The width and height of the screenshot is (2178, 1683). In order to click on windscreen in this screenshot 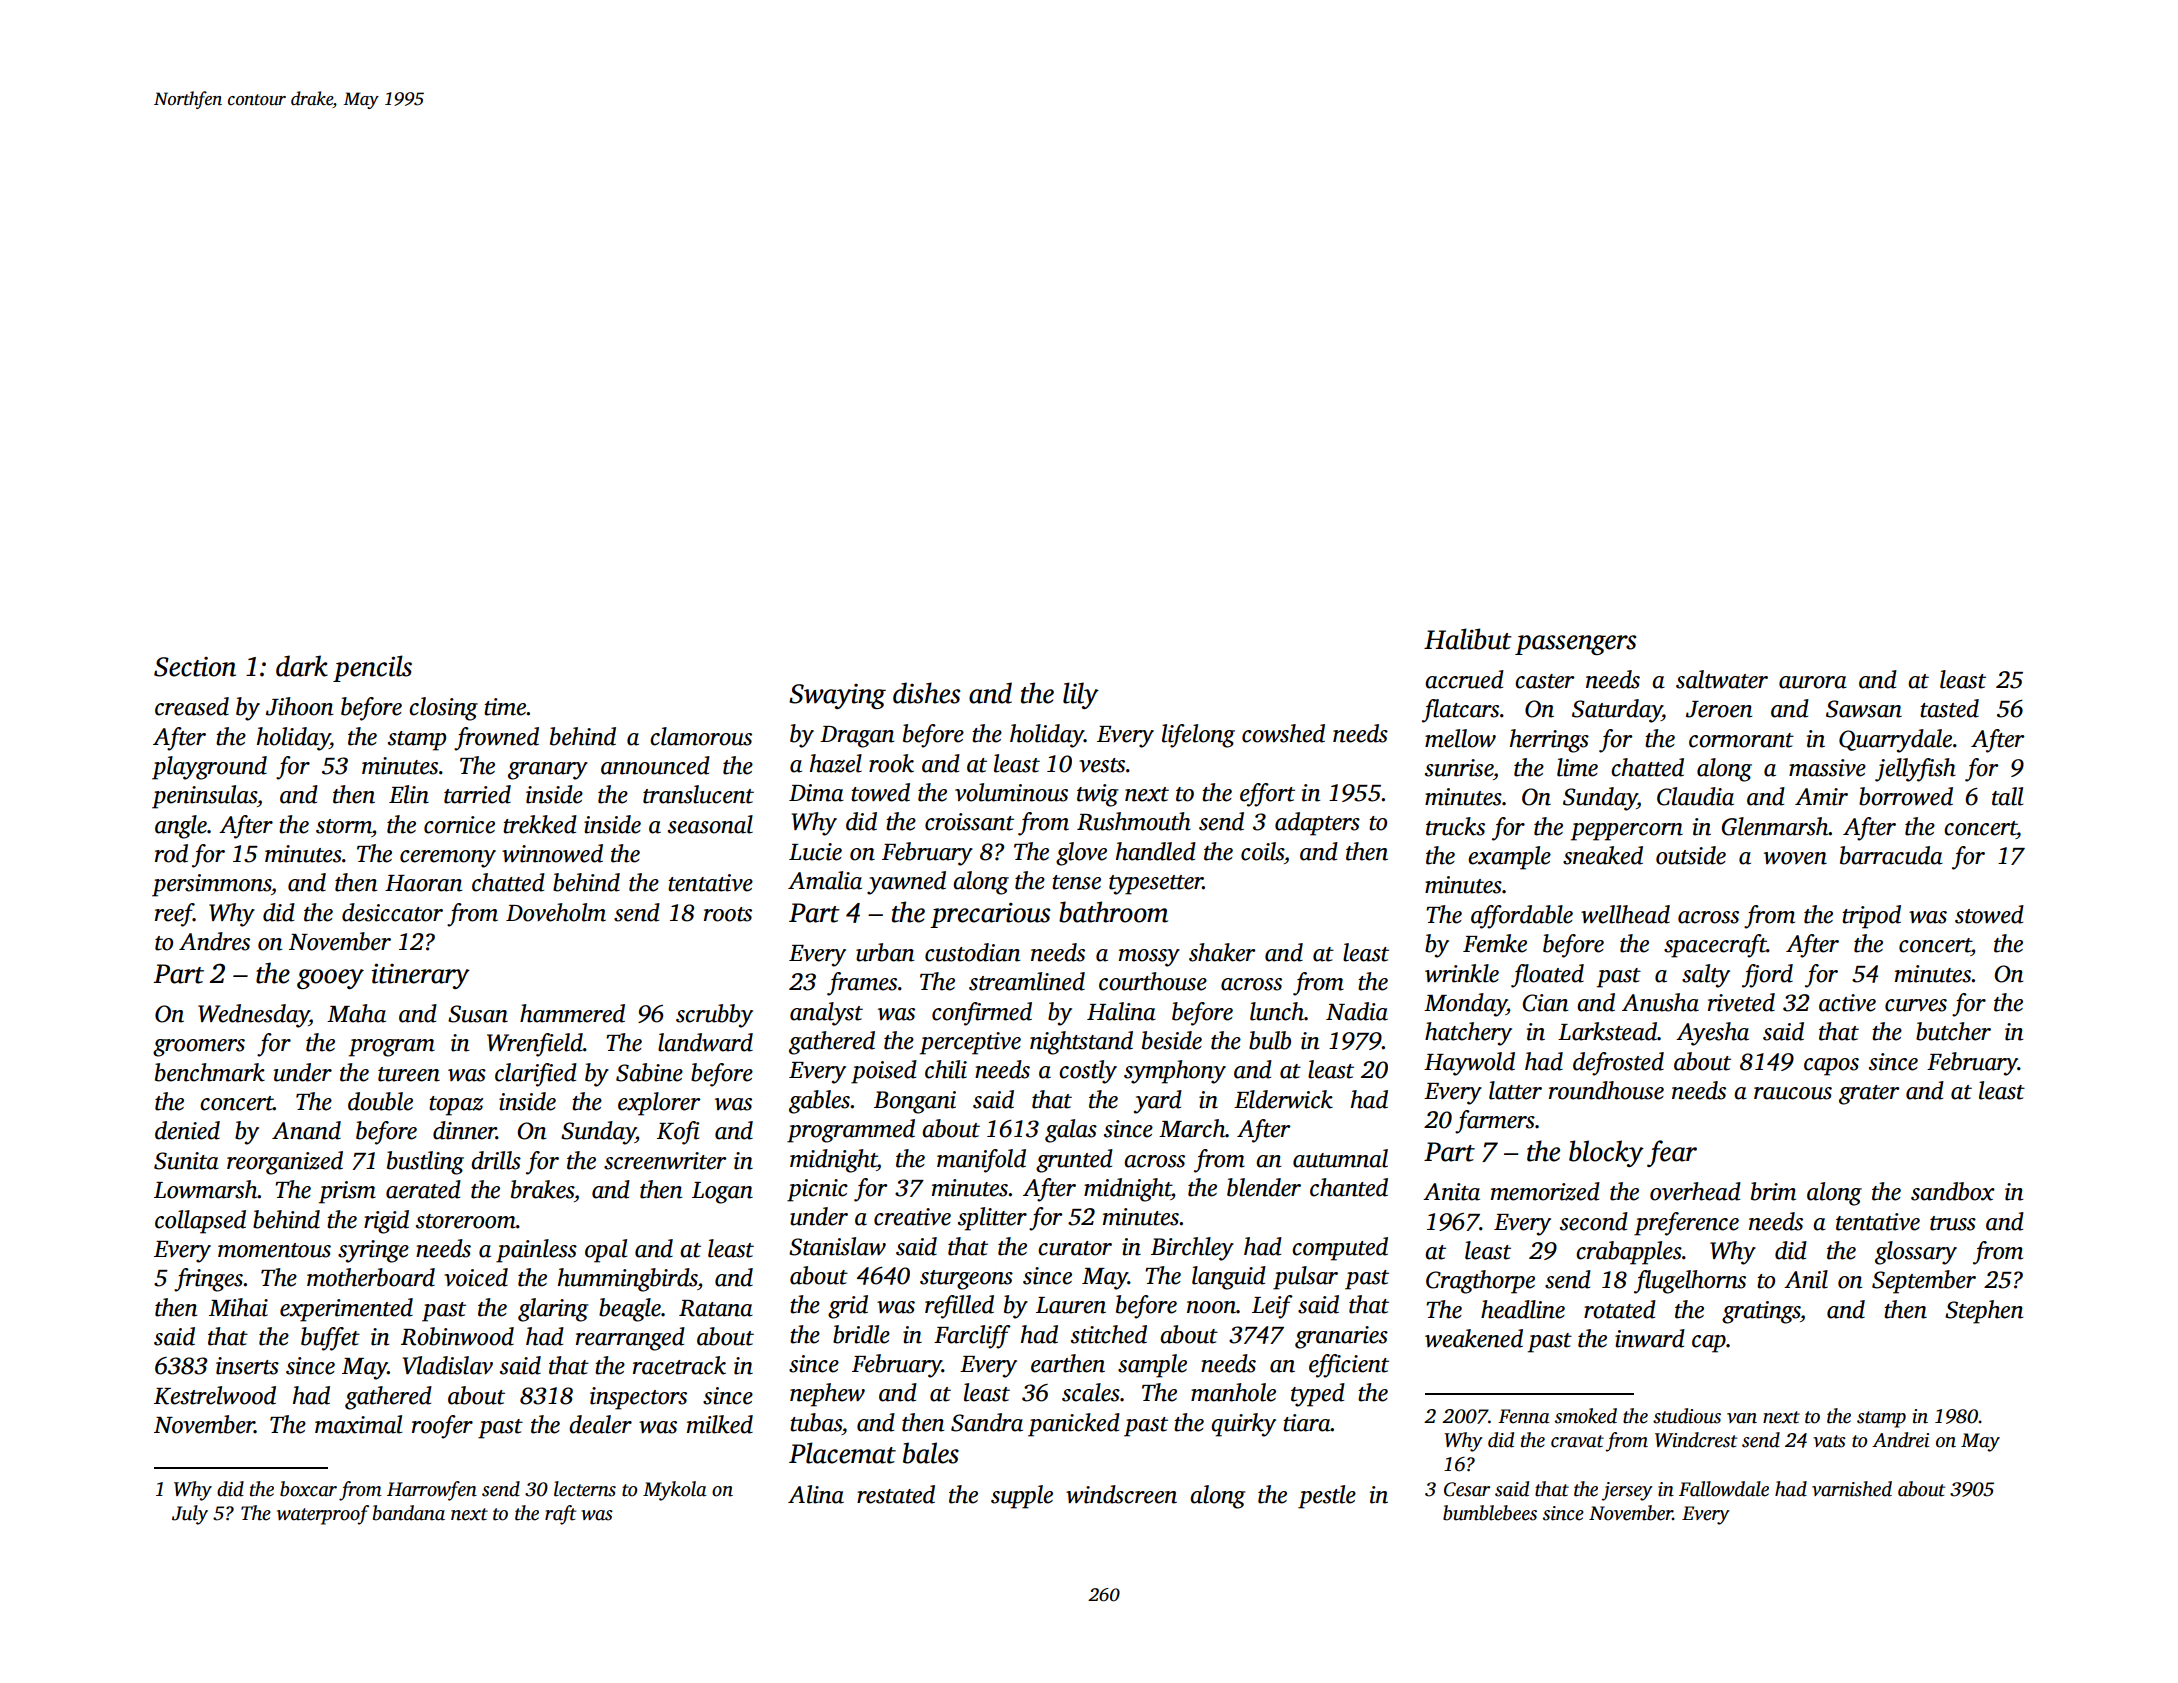, I will do `click(1121, 1494)`.
